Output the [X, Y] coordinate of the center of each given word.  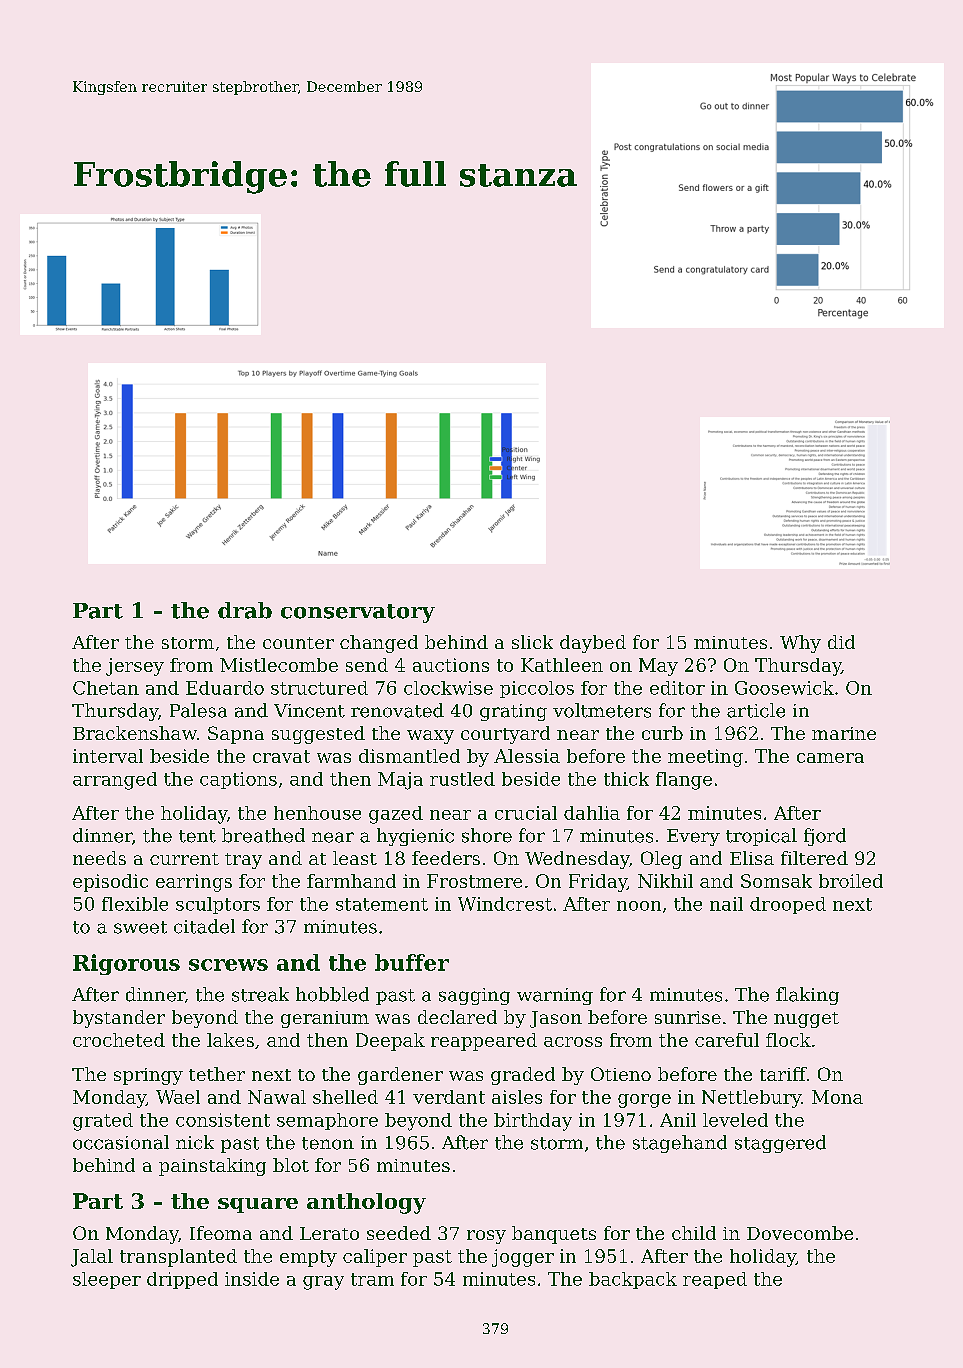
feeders [446, 858]
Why [800, 644]
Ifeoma [221, 1233]
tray [243, 861]
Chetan [106, 688]
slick [532, 642]
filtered [814, 858]
